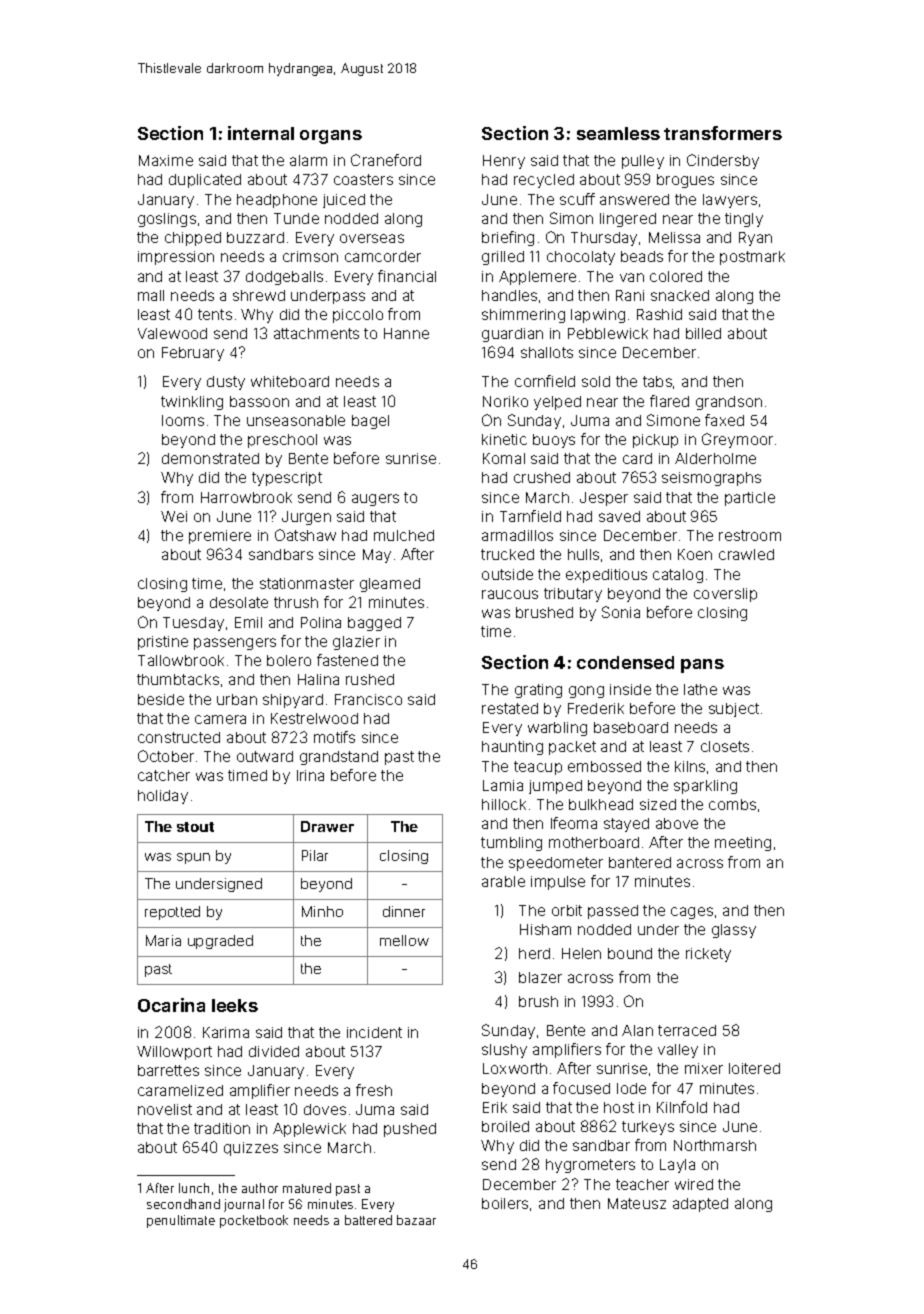 The height and width of the screenshot is (1314, 924). Describe the element at coordinates (220, 719) in the screenshot. I see `camera` at that location.
